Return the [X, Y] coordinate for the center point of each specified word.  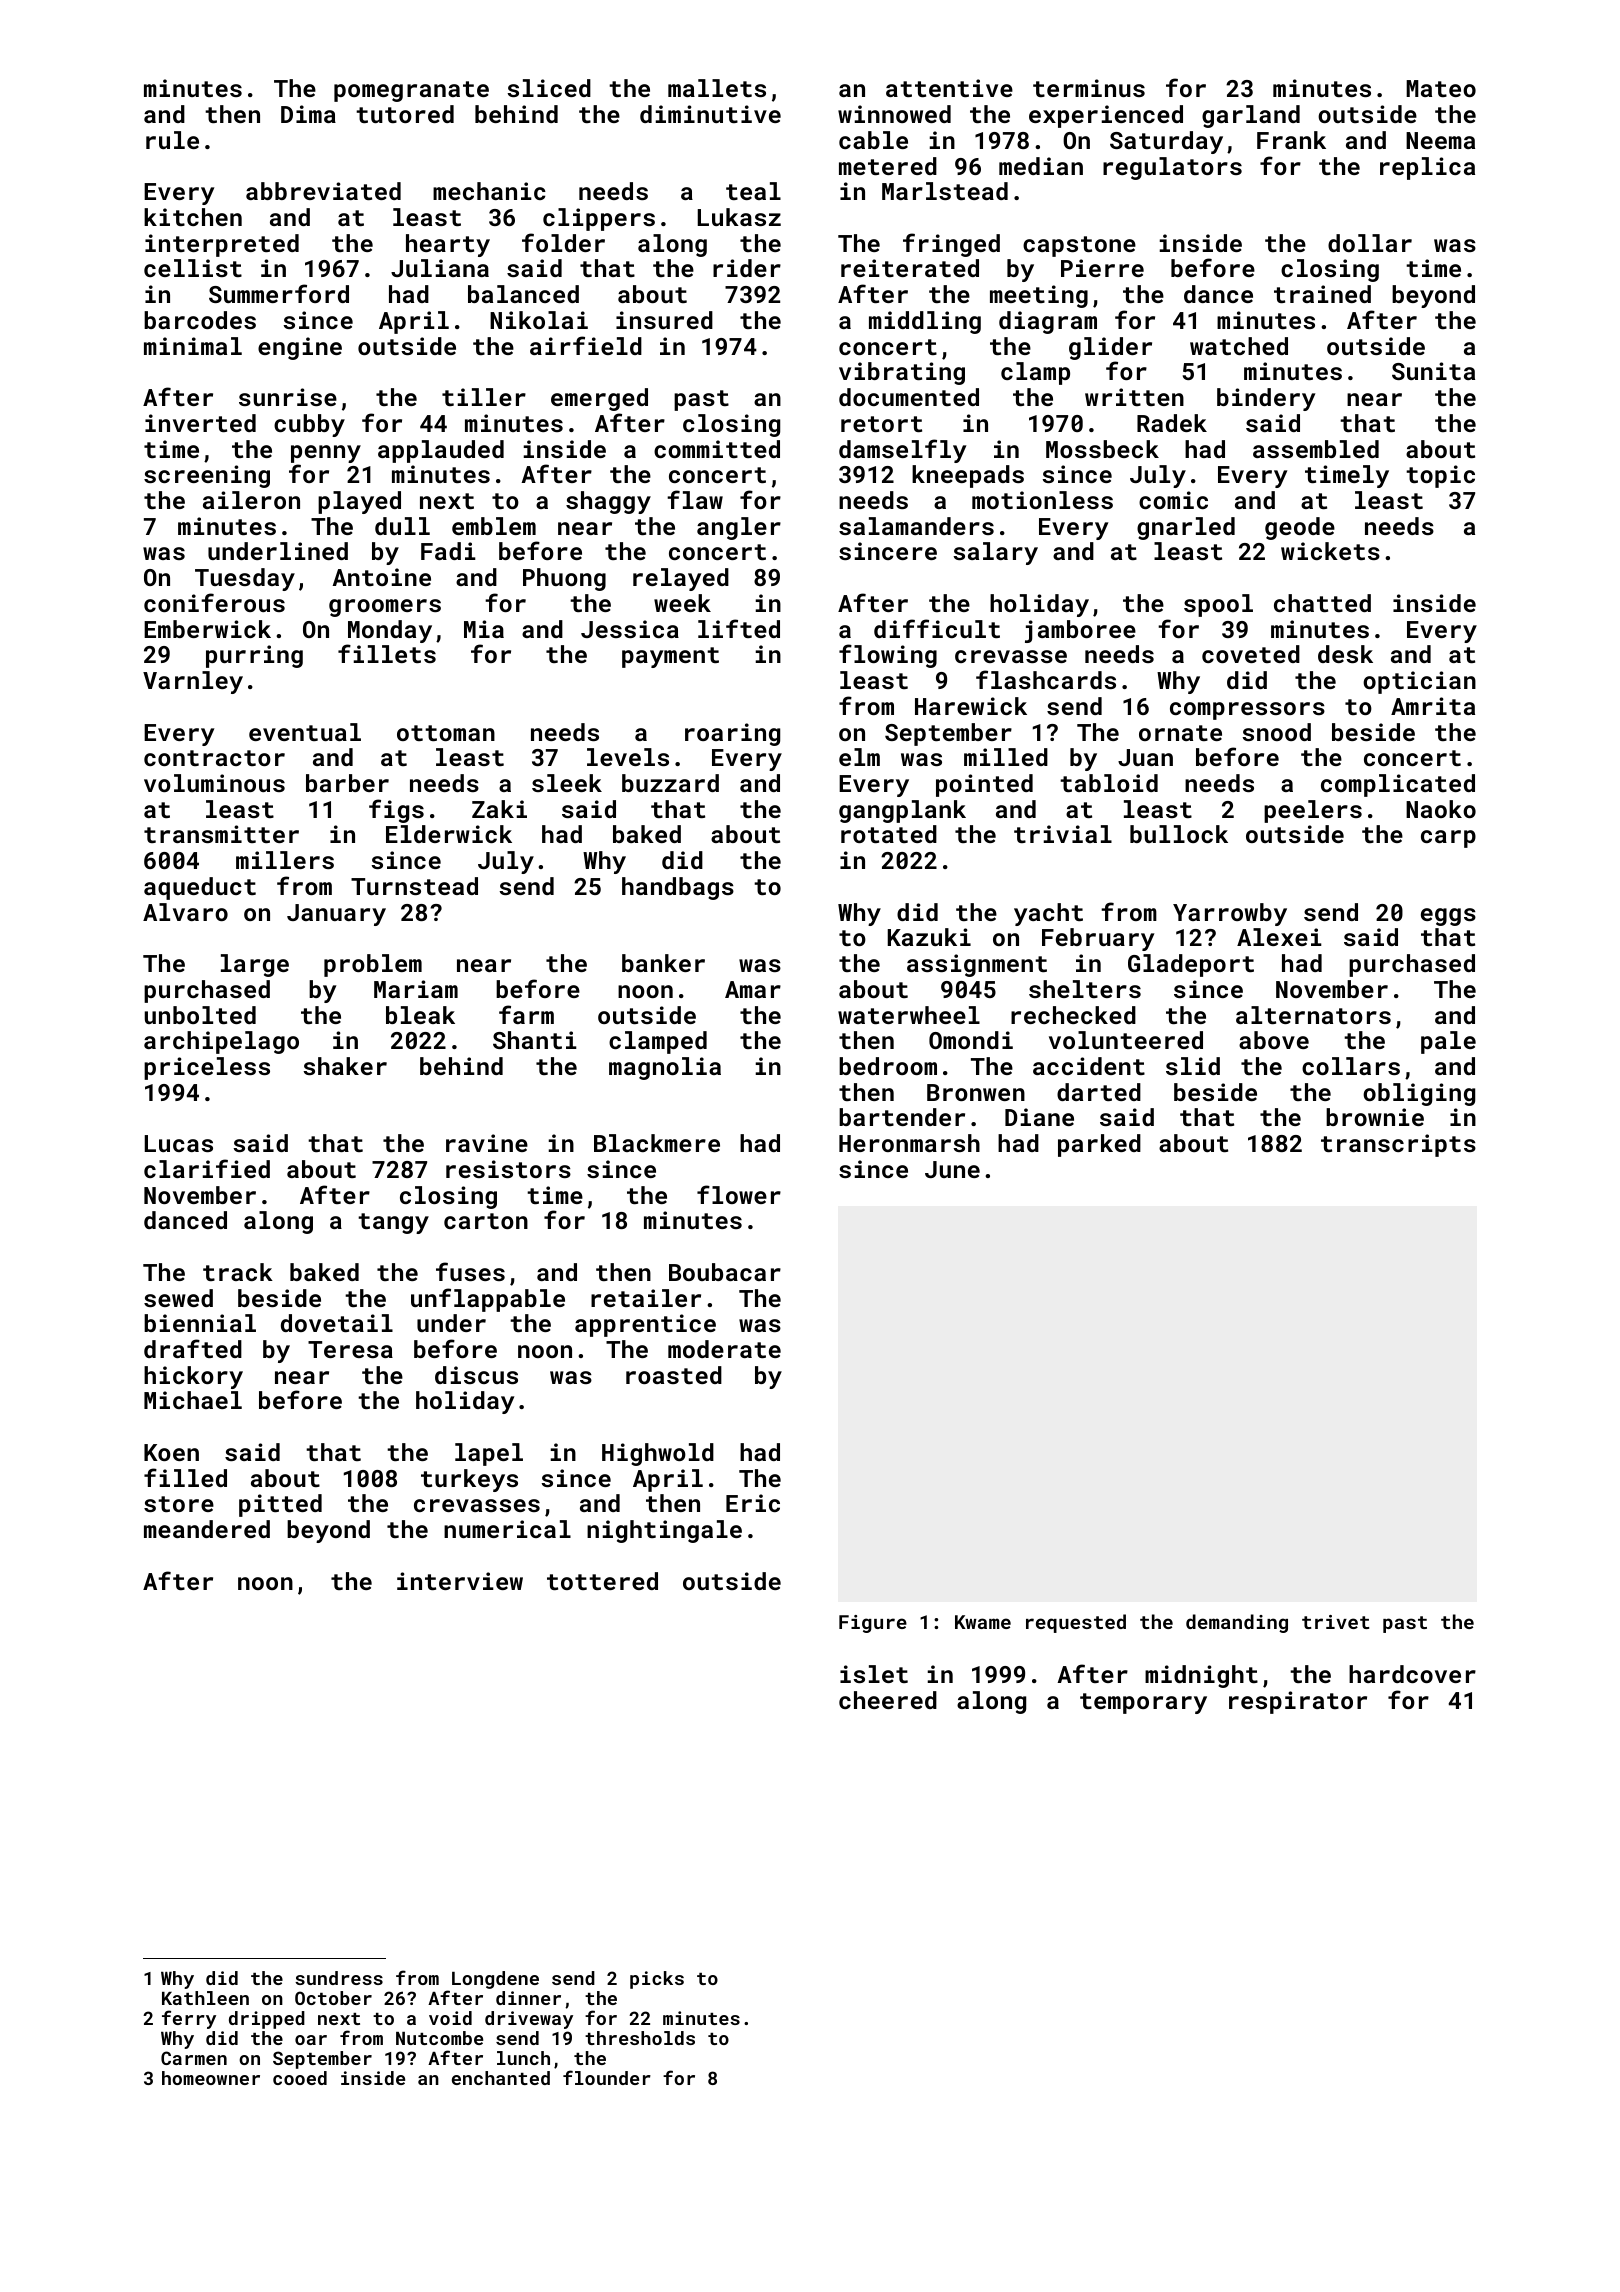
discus [476, 1375]
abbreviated [323, 191]
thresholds [640, 2038]
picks [657, 1980]
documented [909, 397]
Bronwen [976, 1092]
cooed [300, 2078]
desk [1345, 654]
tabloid [1109, 783]
